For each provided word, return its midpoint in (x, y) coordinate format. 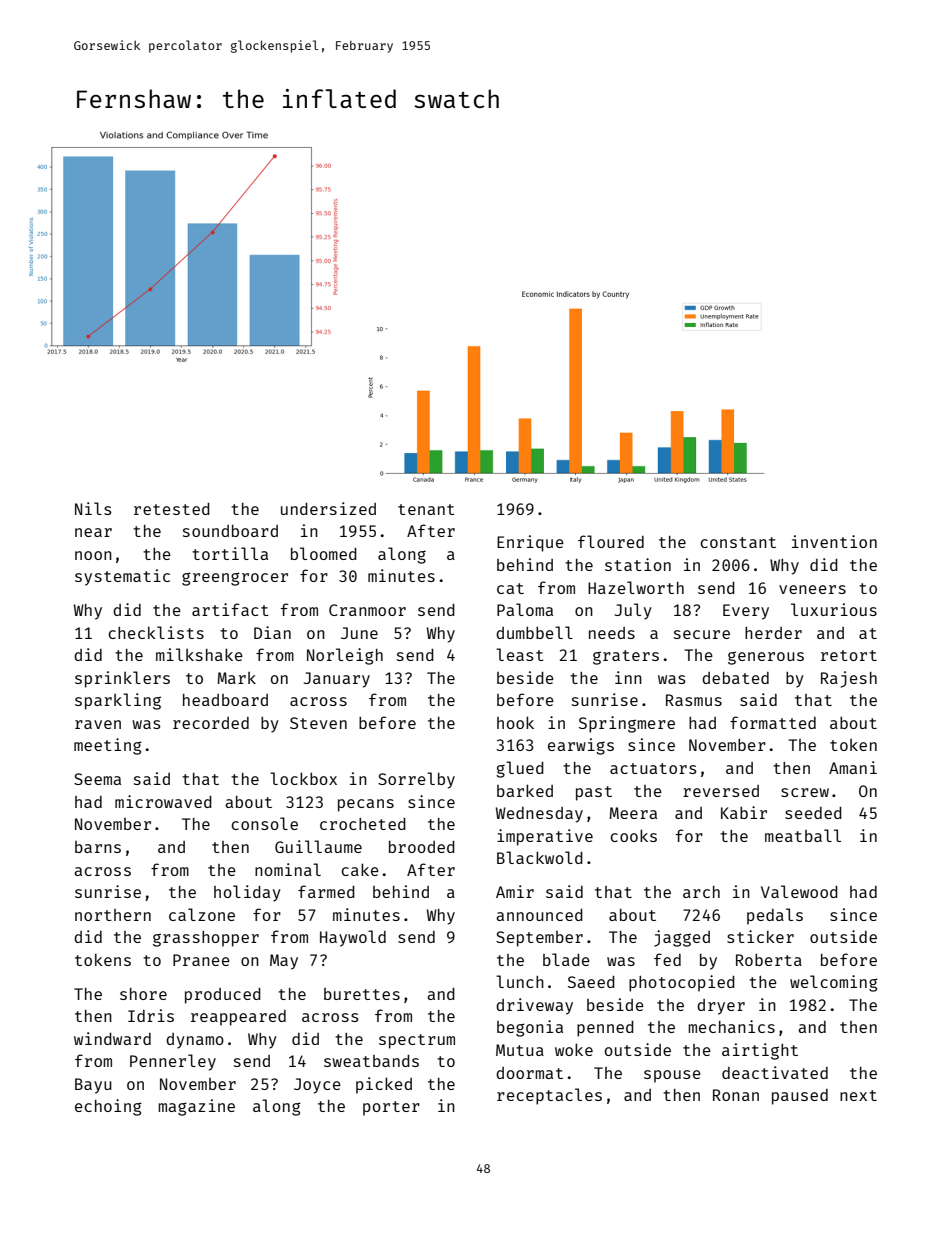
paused (800, 1097)
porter (391, 1108)
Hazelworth (636, 587)
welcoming (834, 983)
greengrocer (235, 579)
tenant (426, 509)
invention (834, 541)
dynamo (195, 1041)
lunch (520, 981)
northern (113, 915)
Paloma (525, 609)
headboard (225, 700)
